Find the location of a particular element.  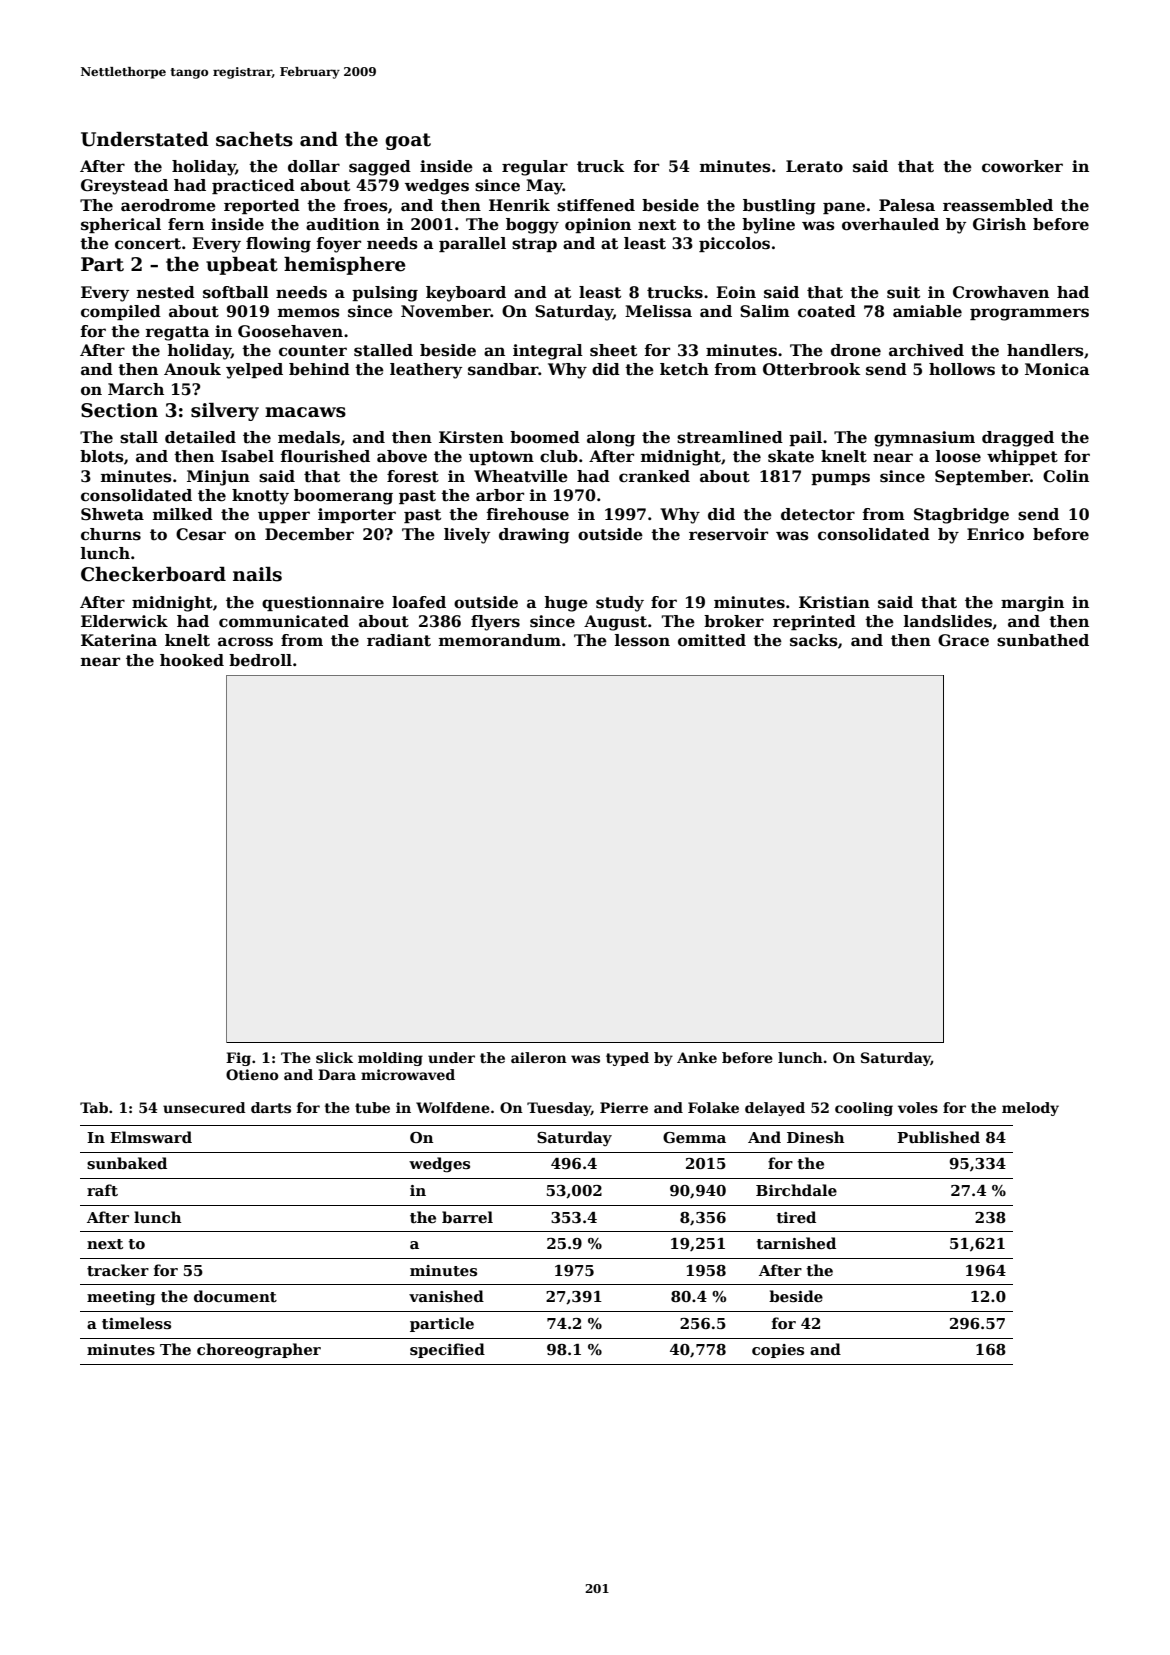

bedroll is located at coordinates (260, 660).
